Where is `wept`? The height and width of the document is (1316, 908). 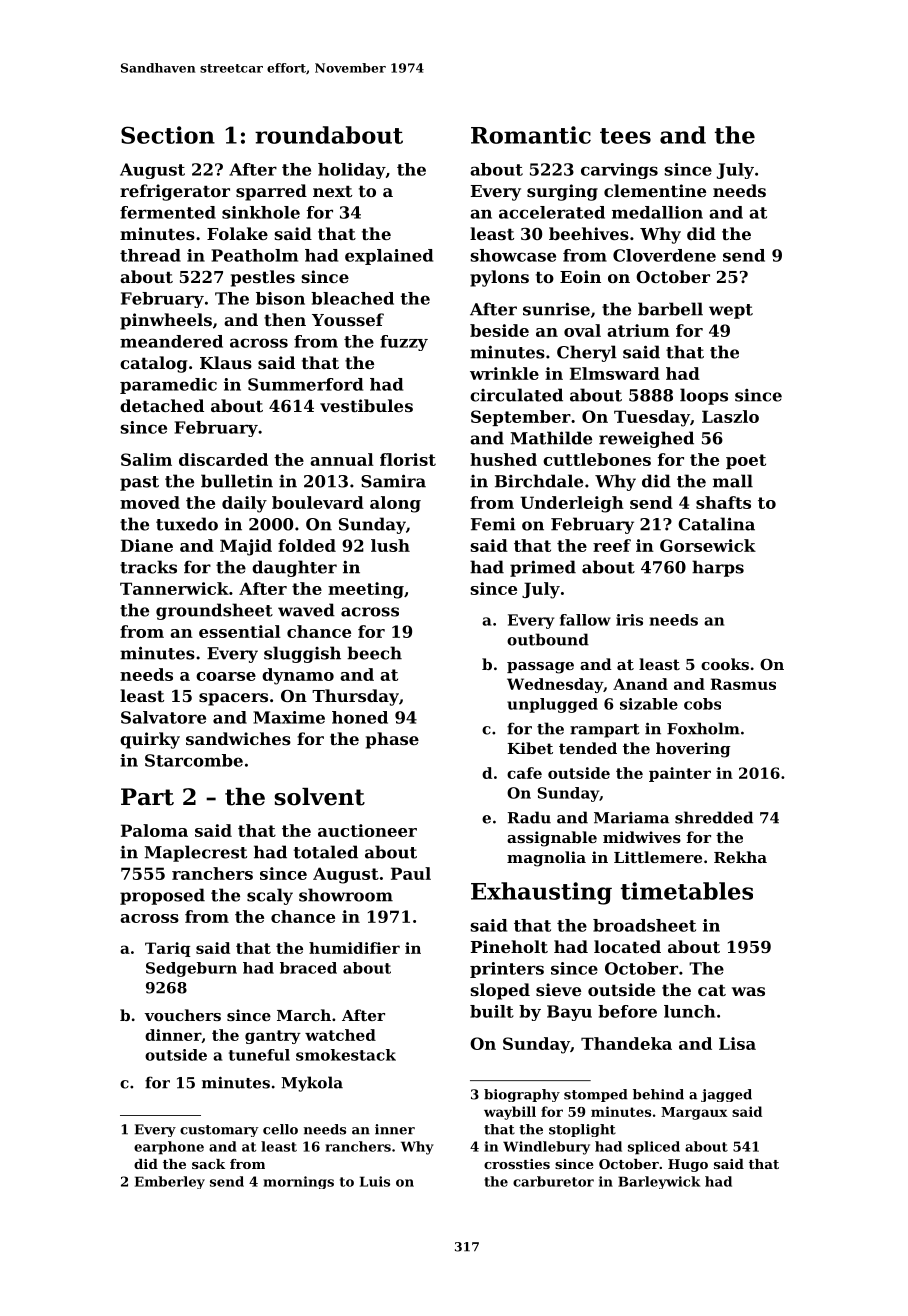
wept is located at coordinates (731, 311).
